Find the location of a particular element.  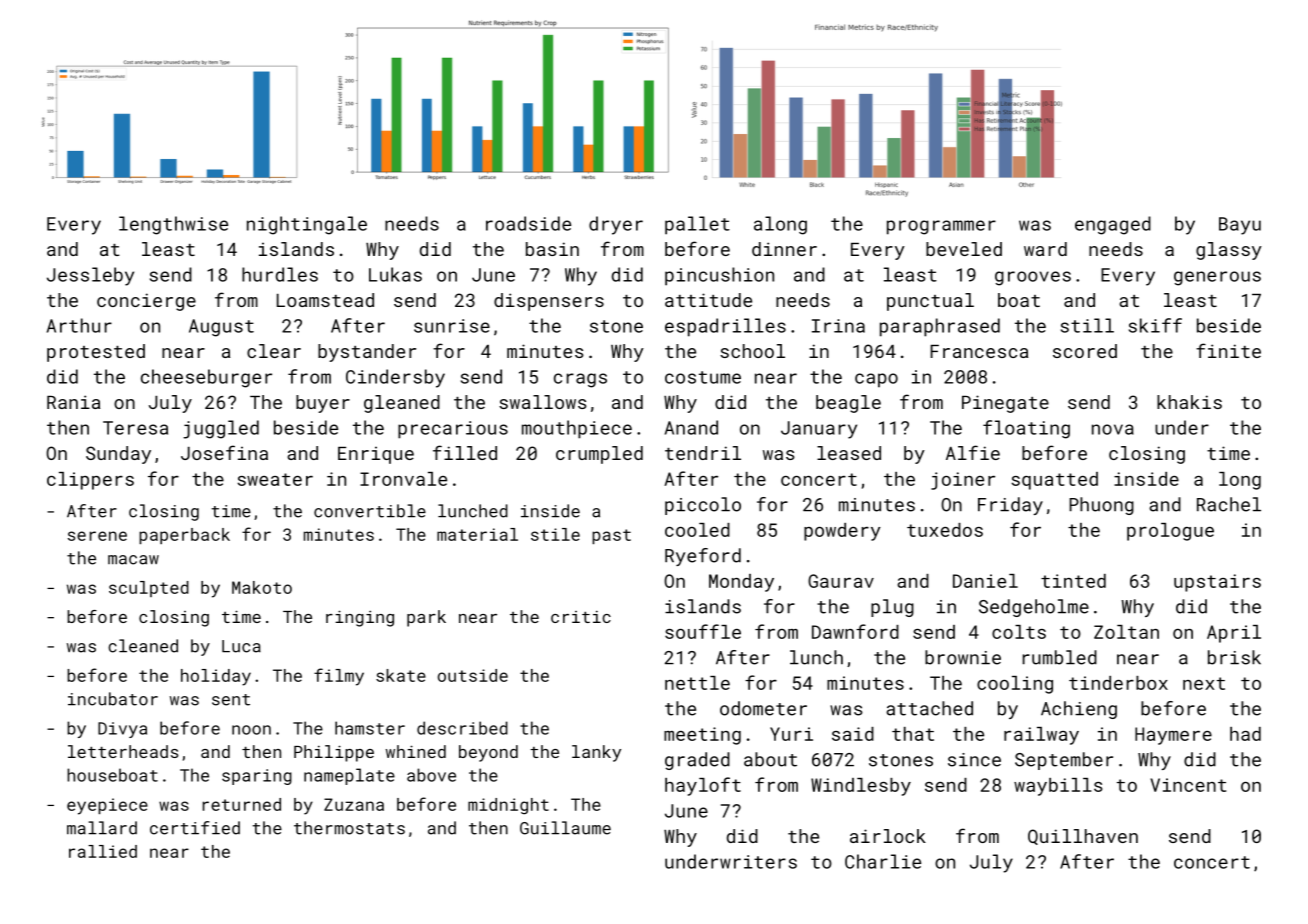

Haymere is located at coordinates (1173, 736).
